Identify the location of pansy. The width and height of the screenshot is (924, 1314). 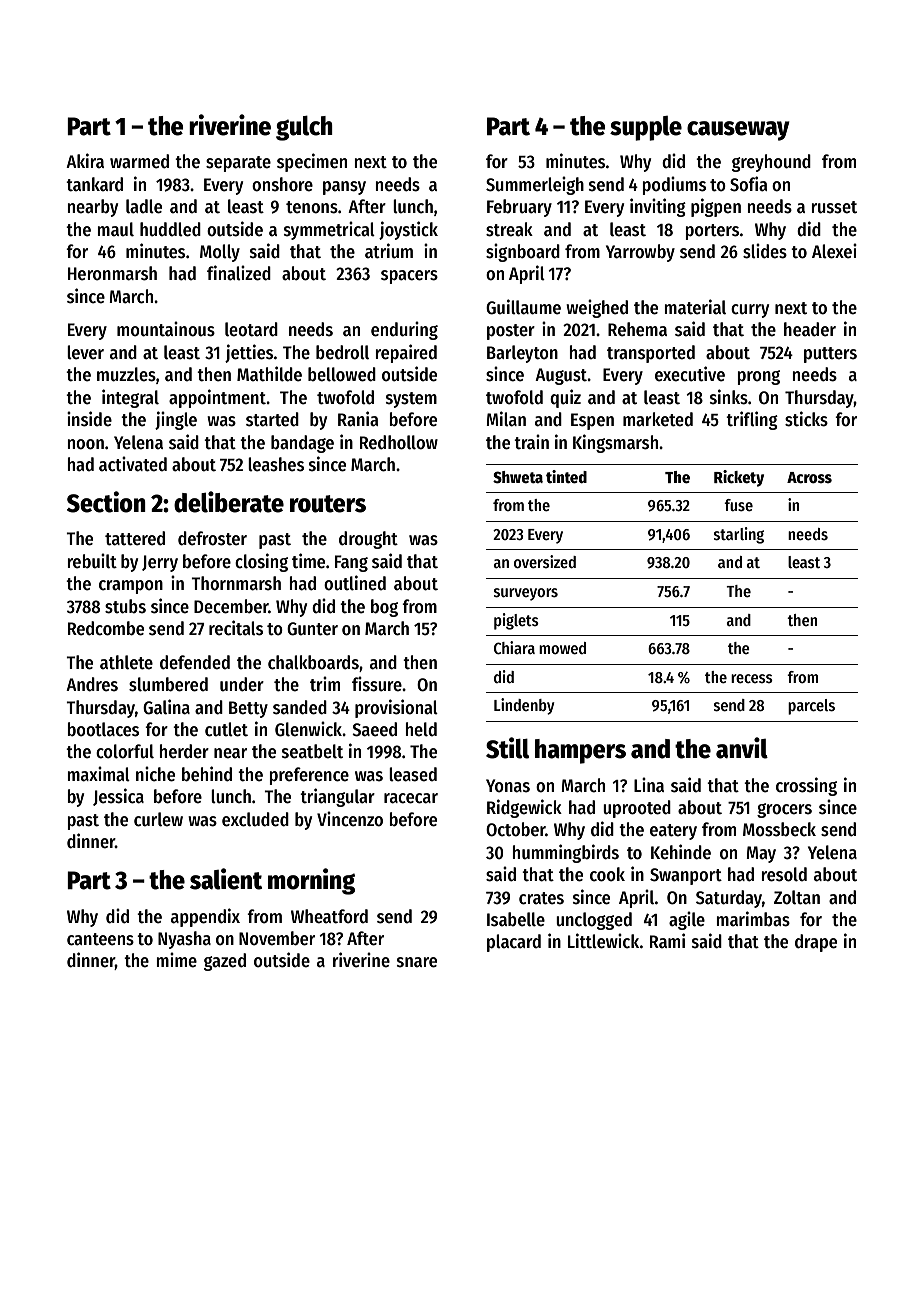
(344, 188).
